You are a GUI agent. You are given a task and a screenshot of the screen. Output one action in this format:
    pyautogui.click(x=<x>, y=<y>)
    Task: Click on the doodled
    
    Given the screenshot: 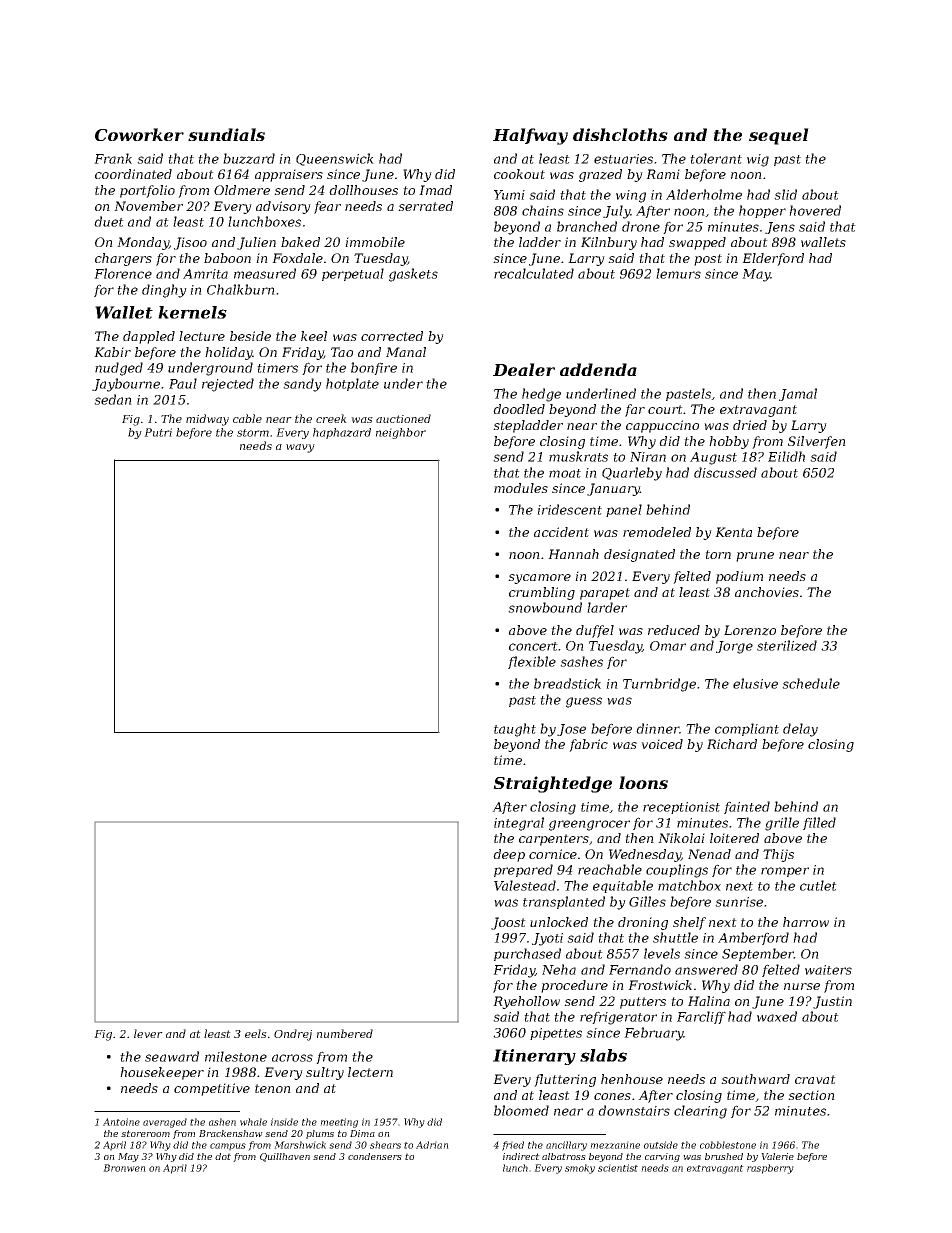 What is the action you would take?
    pyautogui.click(x=519, y=409)
